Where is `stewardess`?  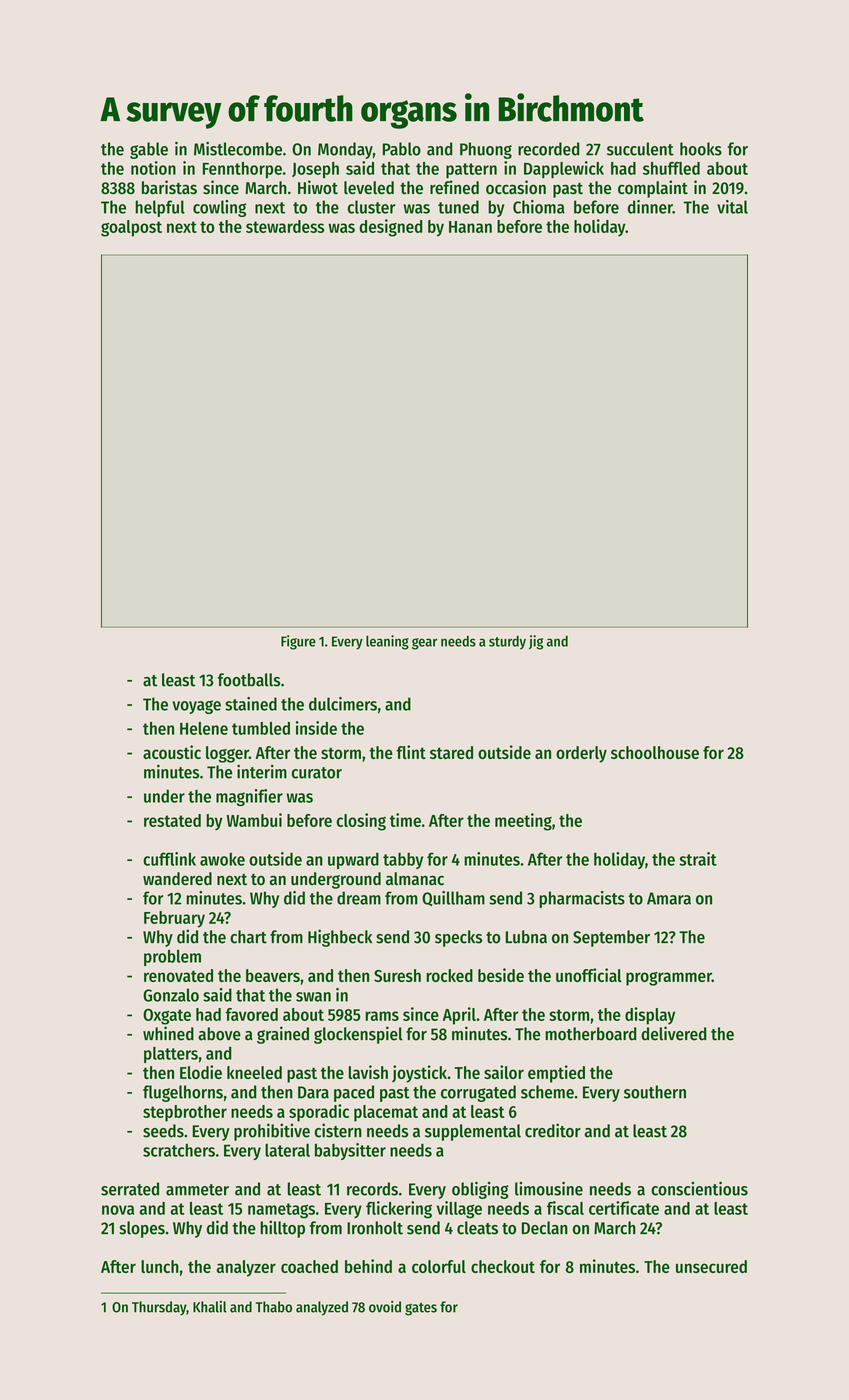
stewardess is located at coordinates (285, 226).
